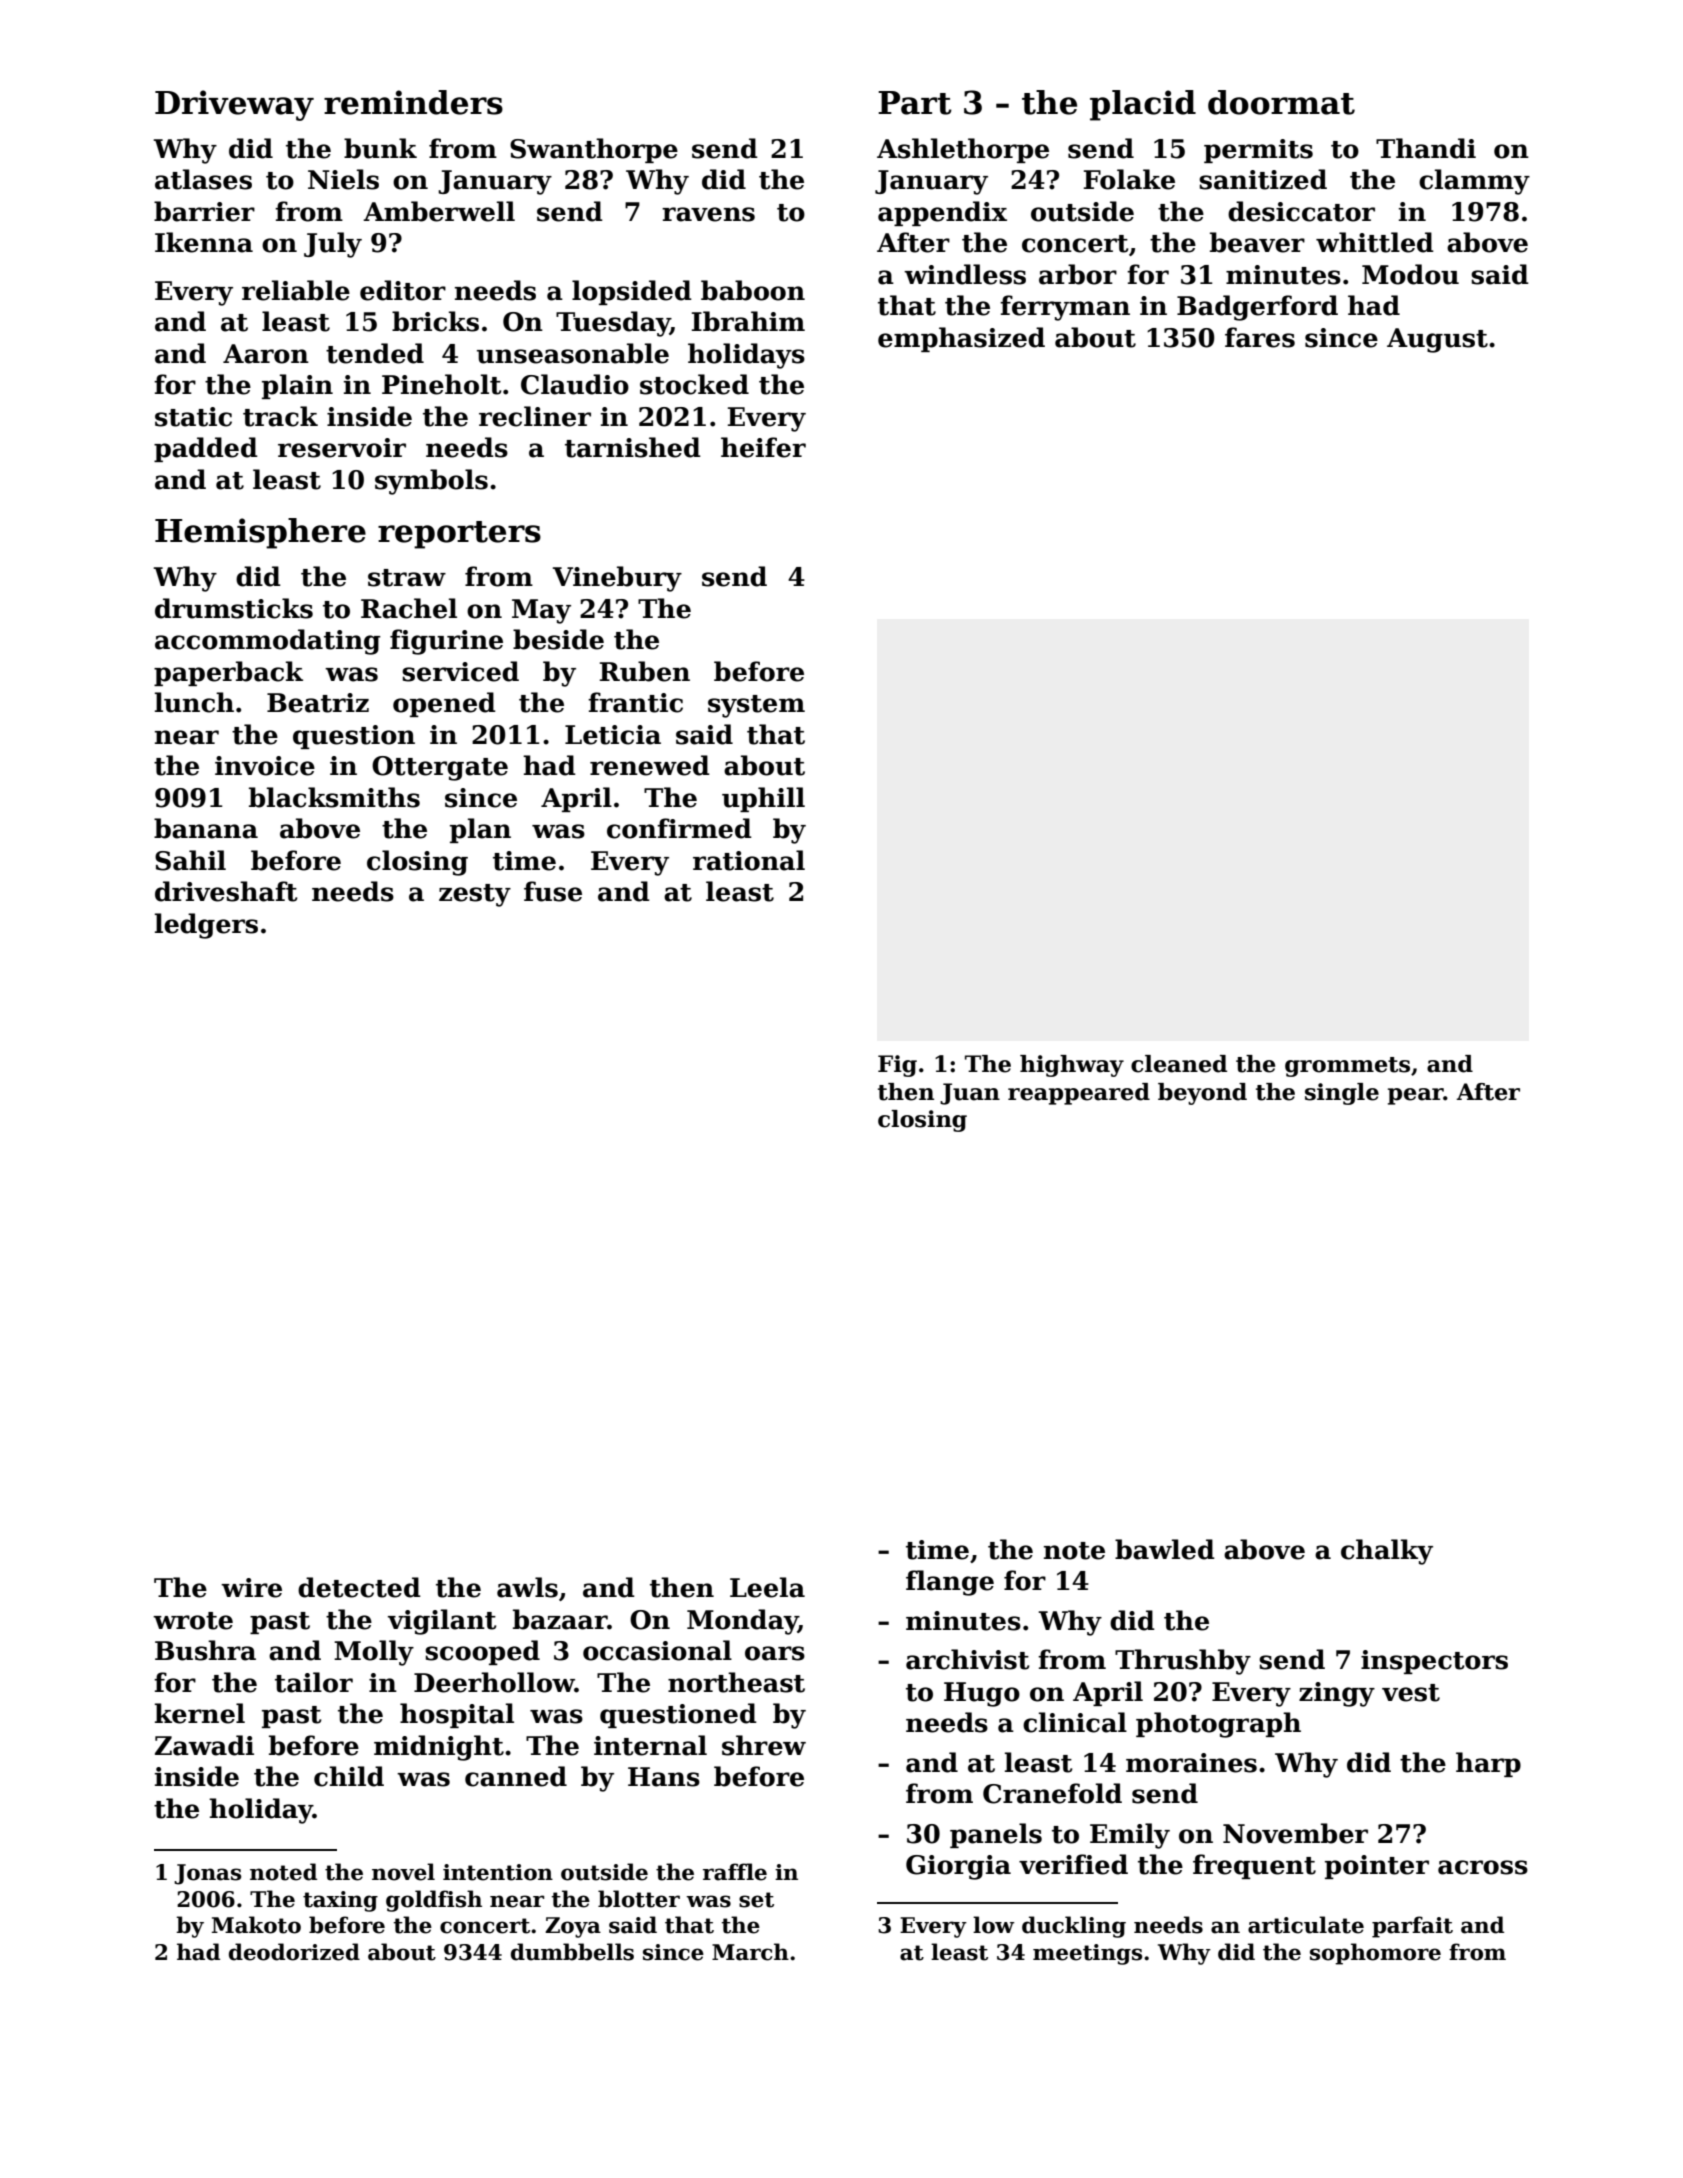  Describe the element at coordinates (970, 1094) in the screenshot. I see `Juan` at that location.
